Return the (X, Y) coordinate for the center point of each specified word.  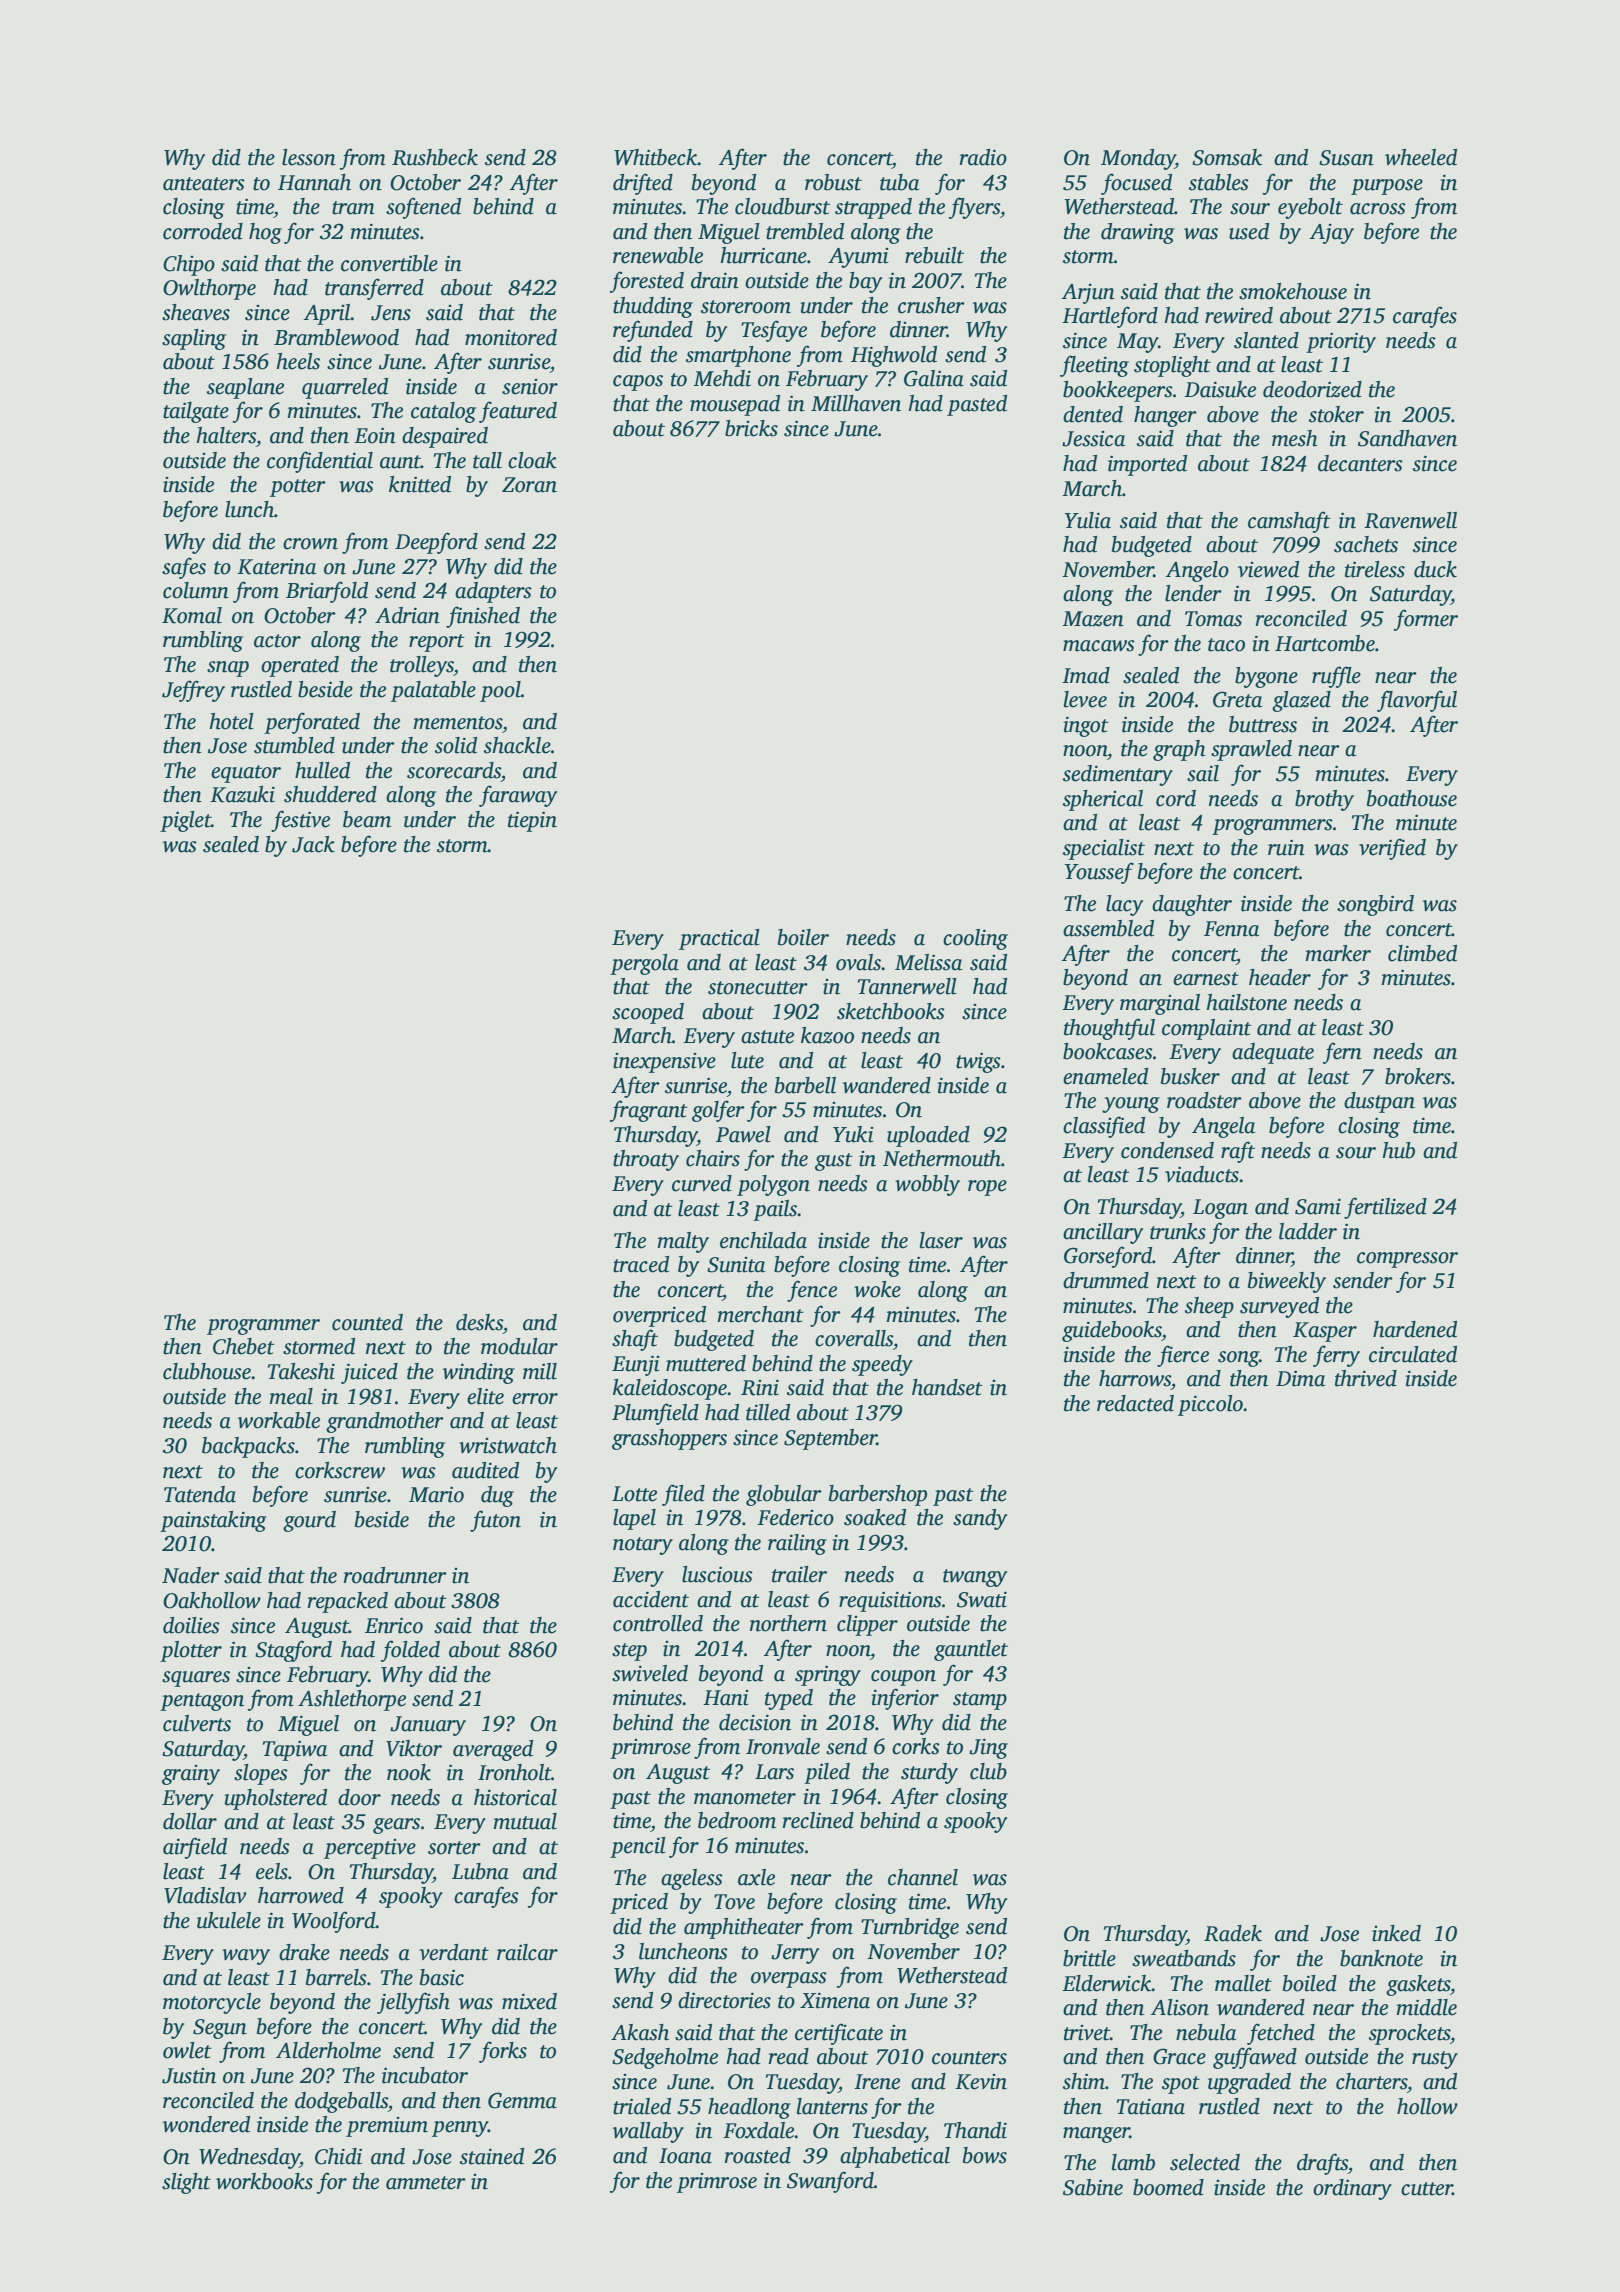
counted (367, 1322)
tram (353, 208)
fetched (1281, 2034)
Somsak (1227, 157)
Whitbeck (656, 157)
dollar (190, 1821)
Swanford (830, 2182)
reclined (818, 1820)
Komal (192, 615)
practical (719, 939)
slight (186, 2183)
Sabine (1093, 2187)
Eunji (636, 1365)
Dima (1300, 1378)
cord (1176, 798)
